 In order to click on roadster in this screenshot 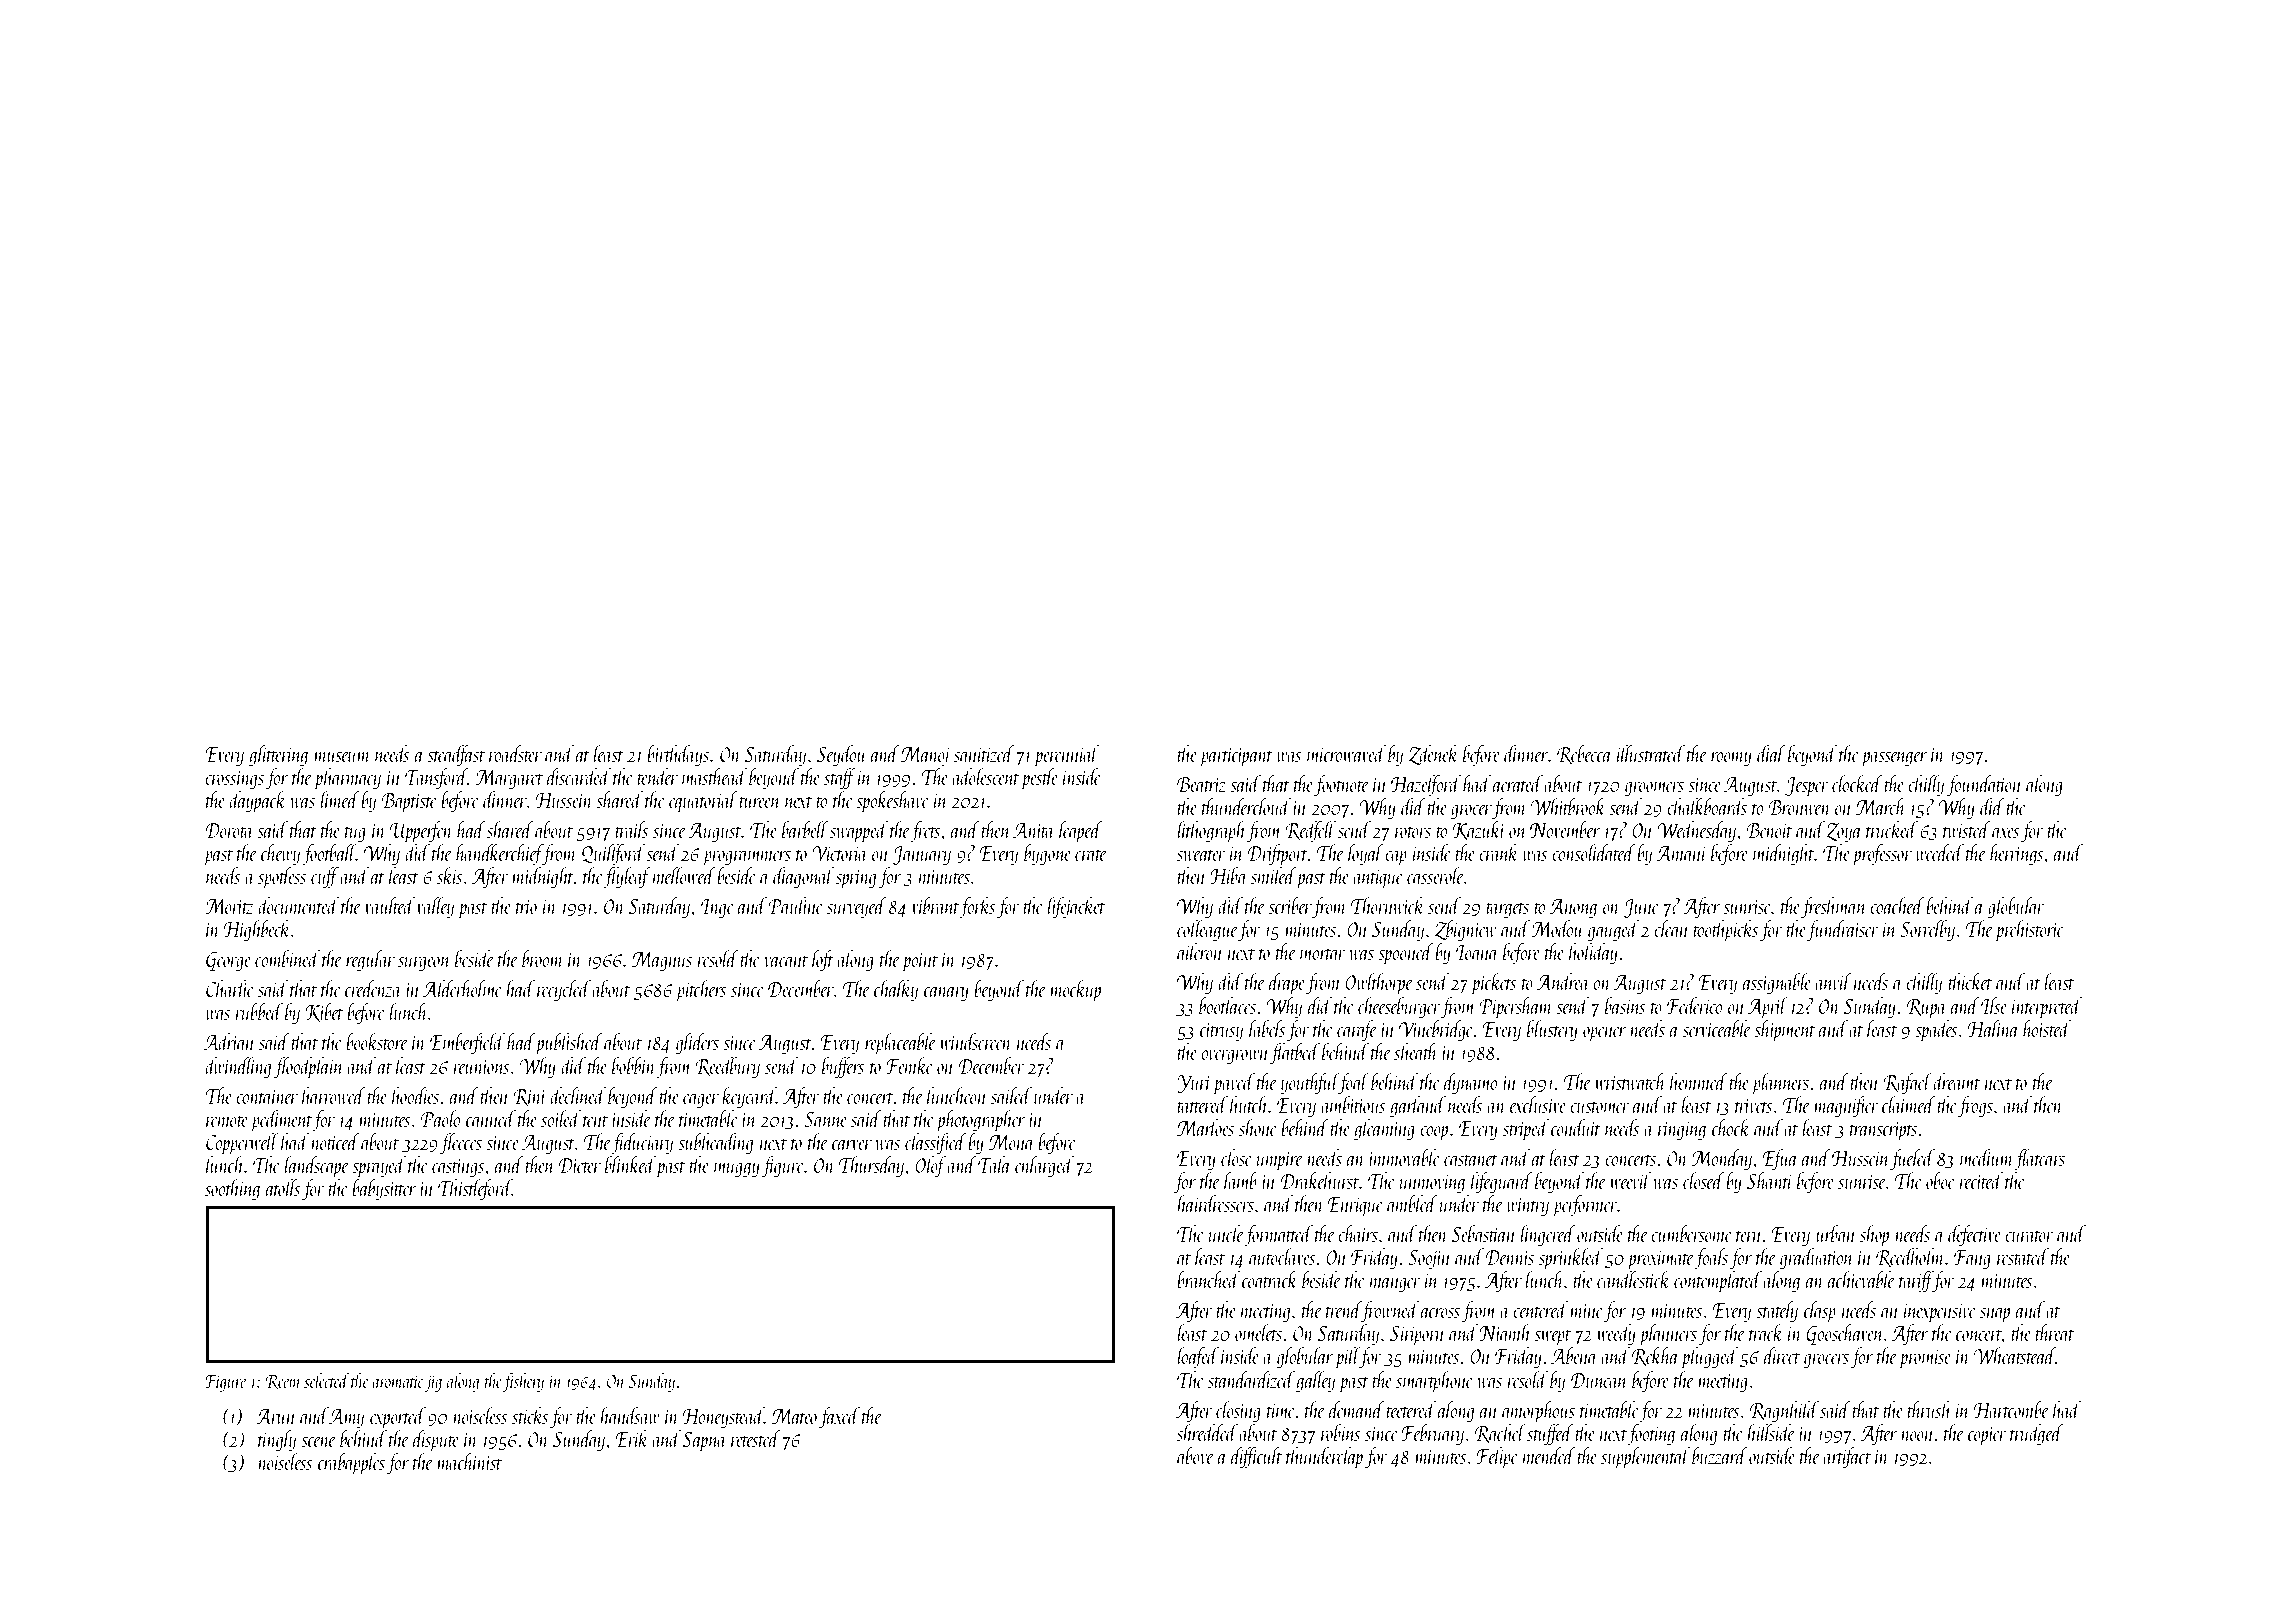, I will do `click(515, 753)`.
